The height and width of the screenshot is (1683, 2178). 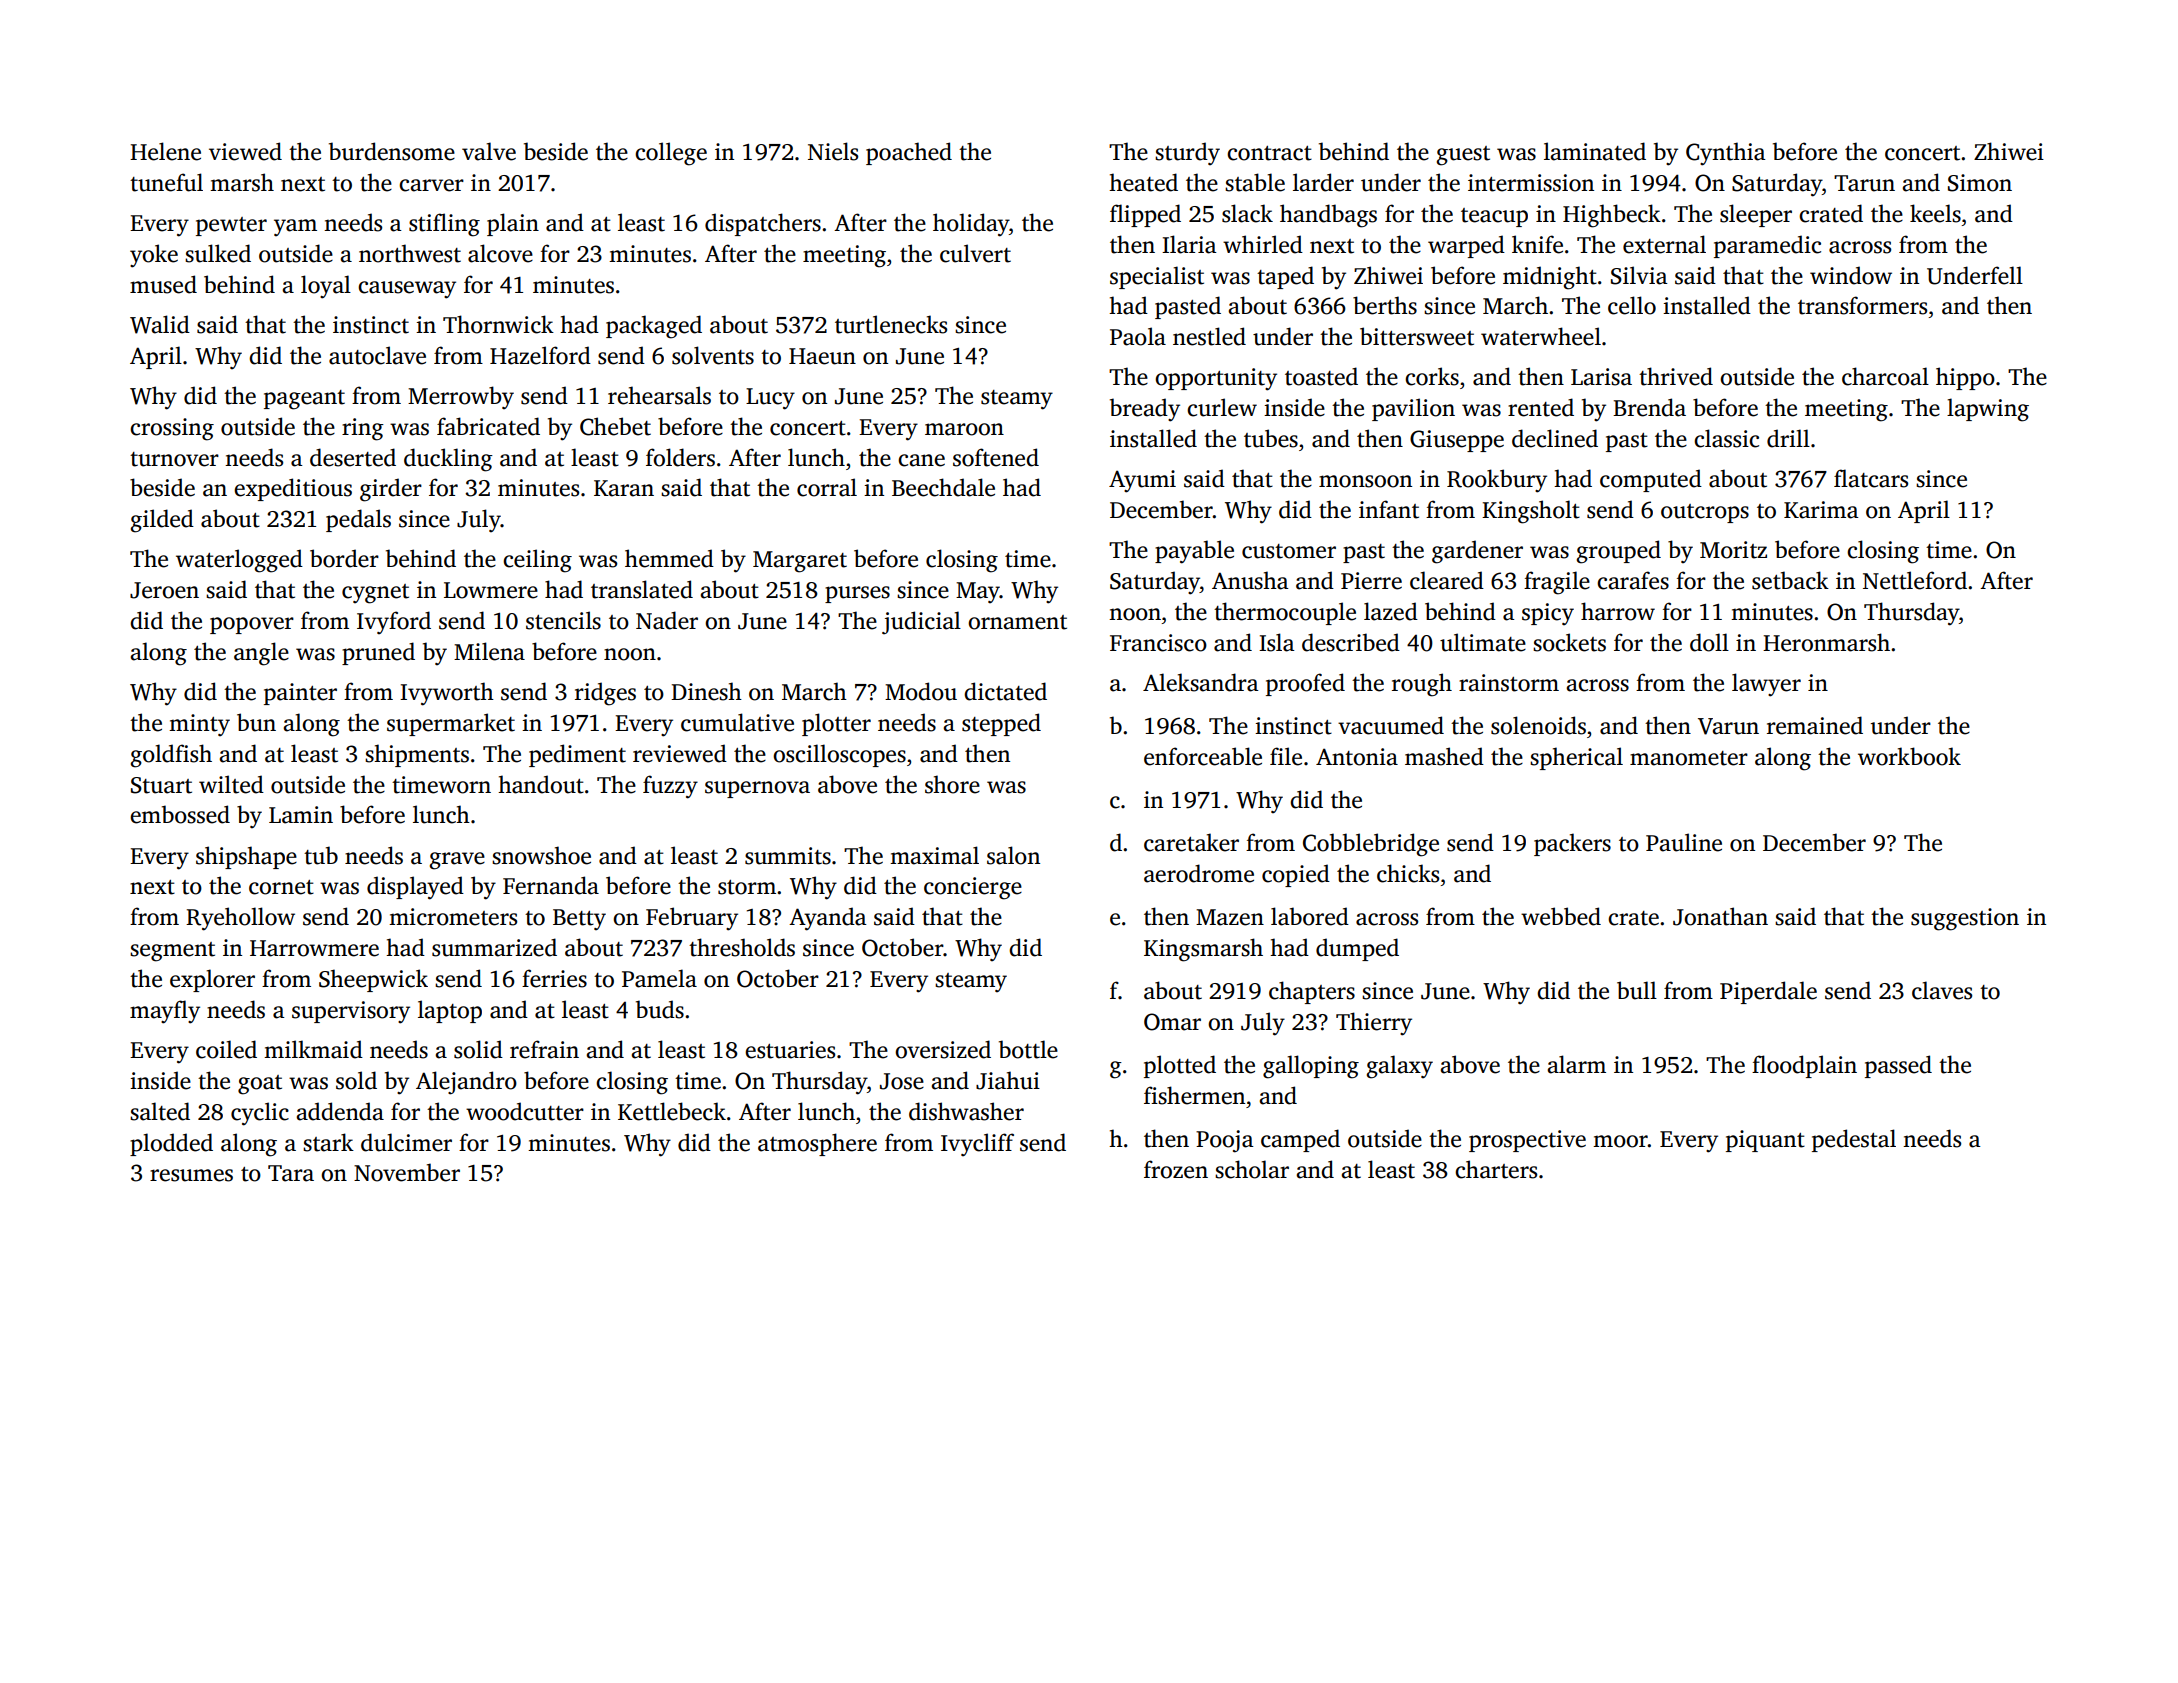 I want to click on fuzzy, so click(x=670, y=787).
